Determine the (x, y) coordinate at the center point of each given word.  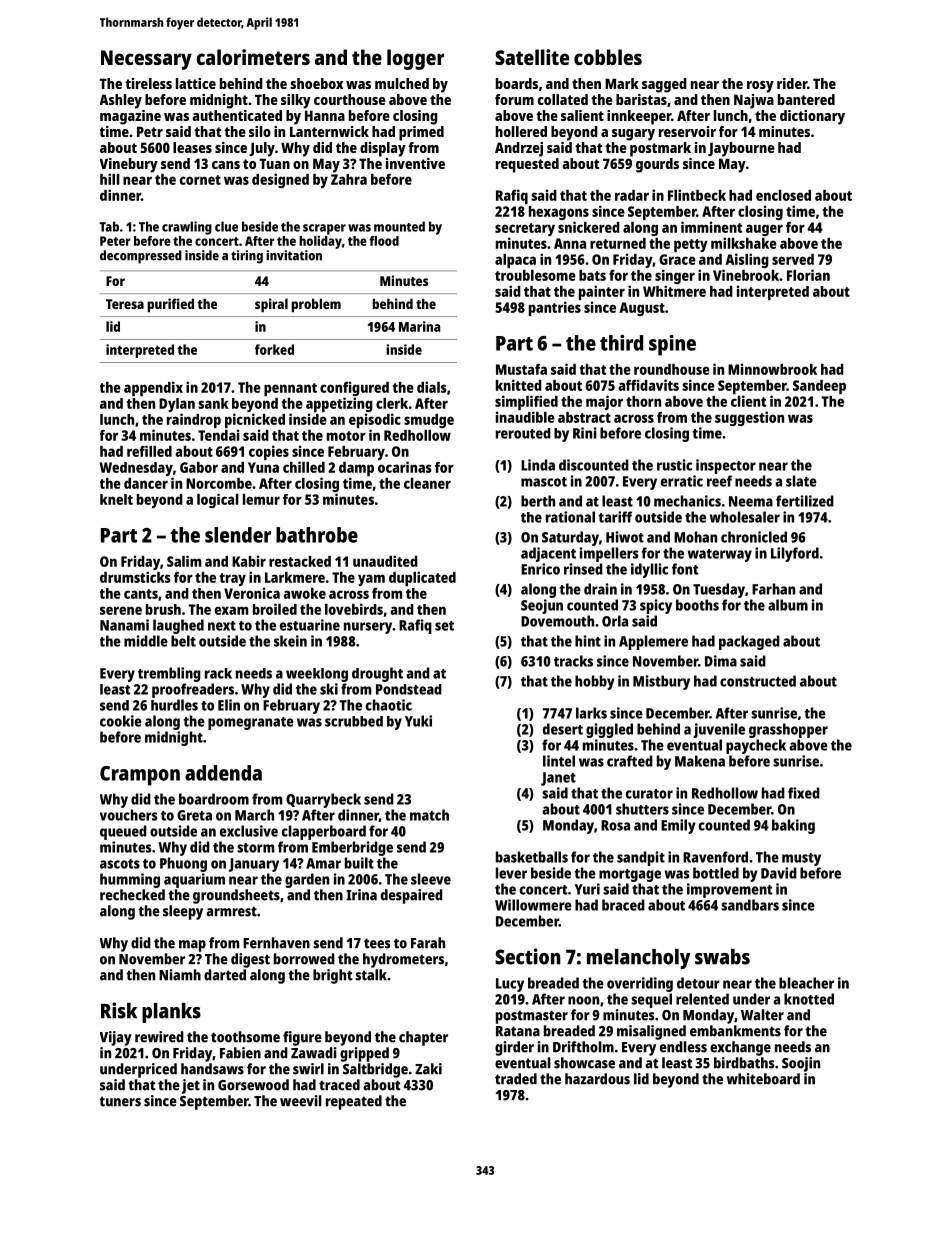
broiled (275, 609)
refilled (149, 451)
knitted (519, 385)
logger (415, 59)
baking (793, 826)
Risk (119, 1010)
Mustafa (521, 369)
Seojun (542, 606)
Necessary (146, 60)
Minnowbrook (772, 369)
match (429, 815)
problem (316, 305)
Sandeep (819, 387)
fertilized (805, 501)
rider (792, 83)
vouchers (128, 815)
